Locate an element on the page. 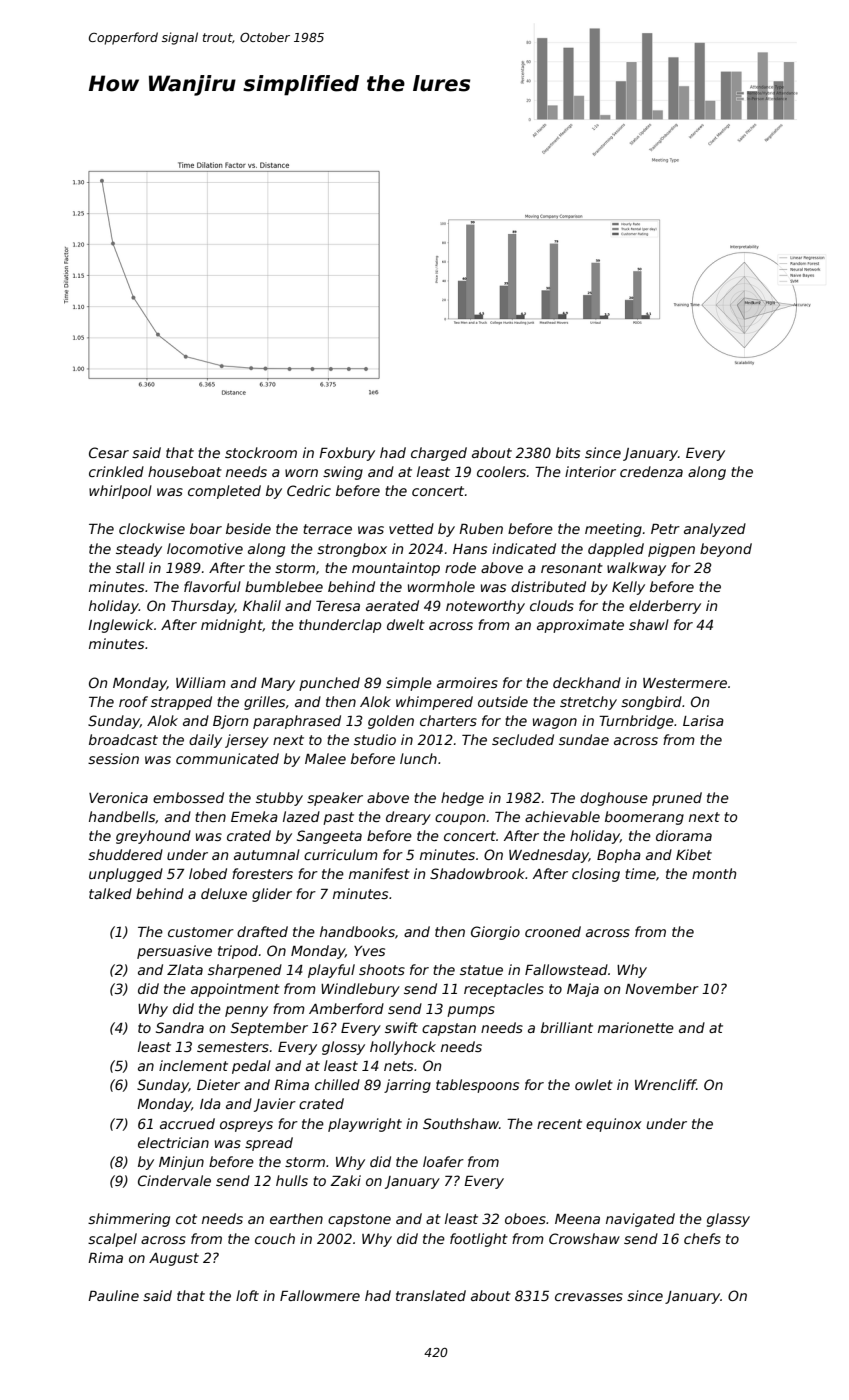 The height and width of the document is (1400, 849). marionette is located at coordinates (636, 1027).
